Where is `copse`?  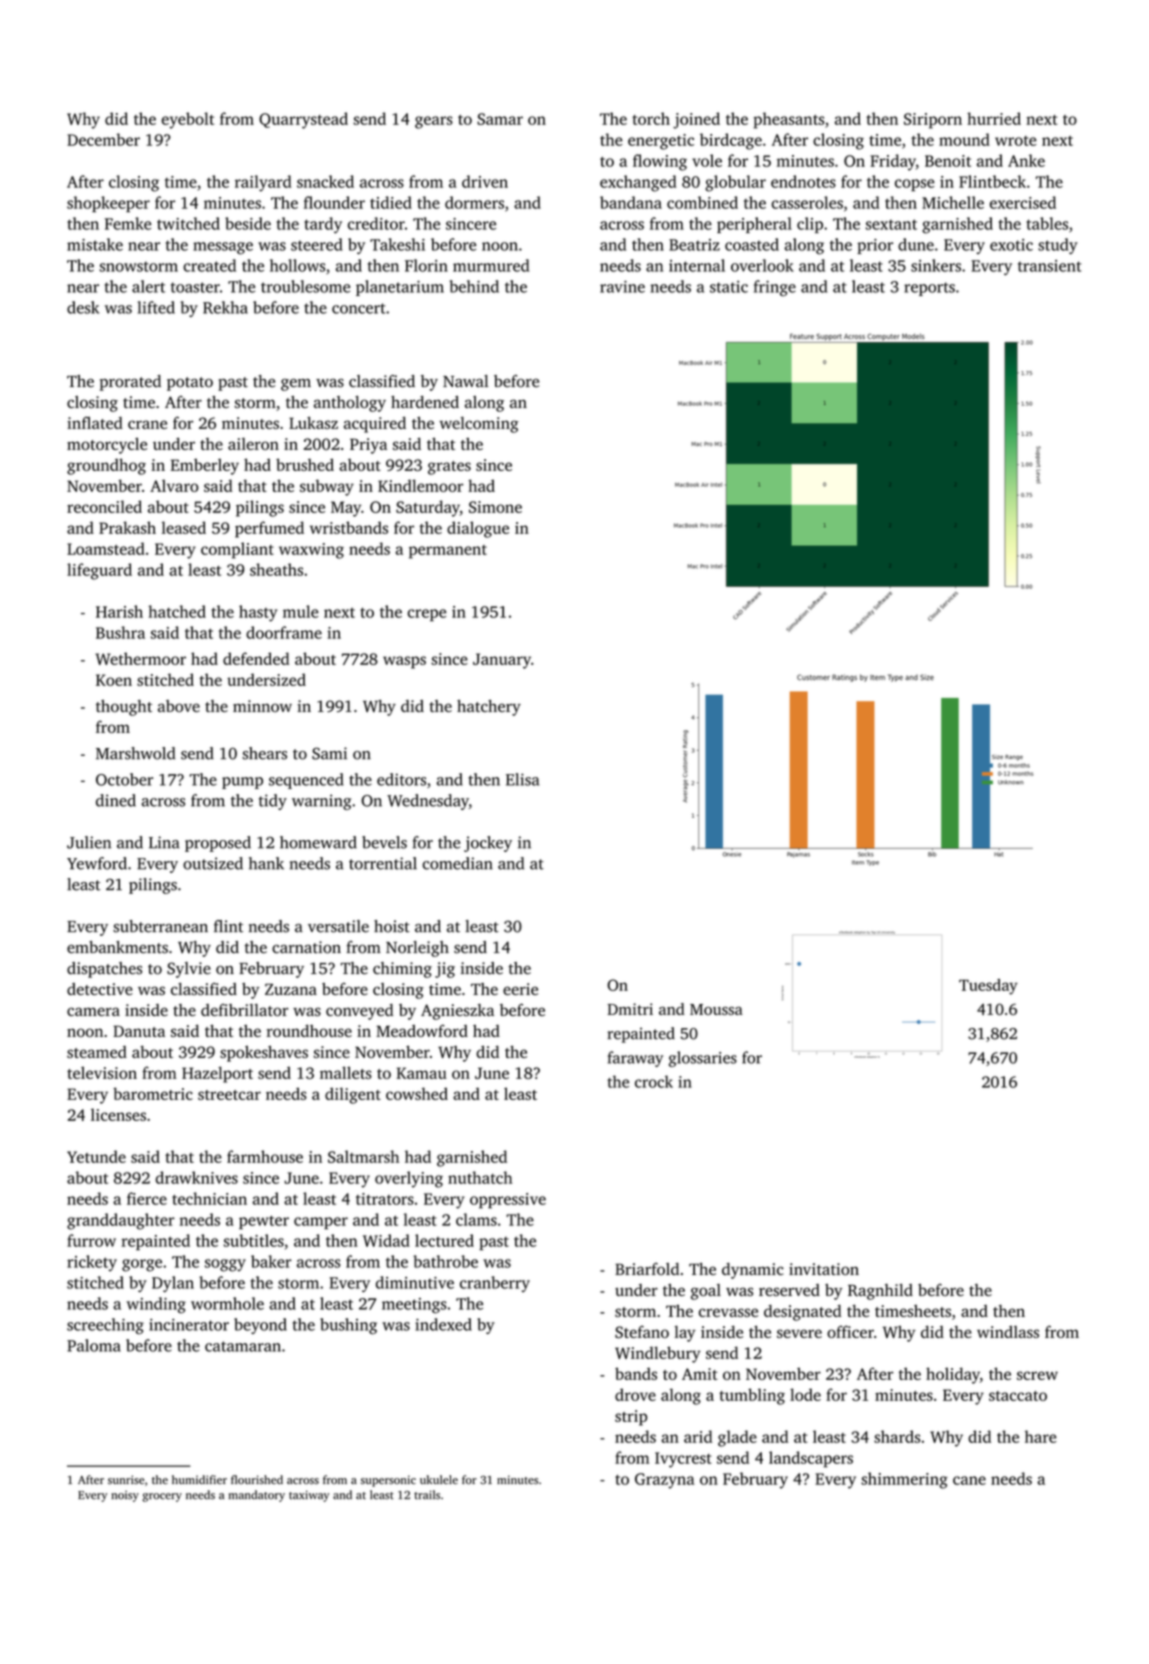 copse is located at coordinates (915, 185).
